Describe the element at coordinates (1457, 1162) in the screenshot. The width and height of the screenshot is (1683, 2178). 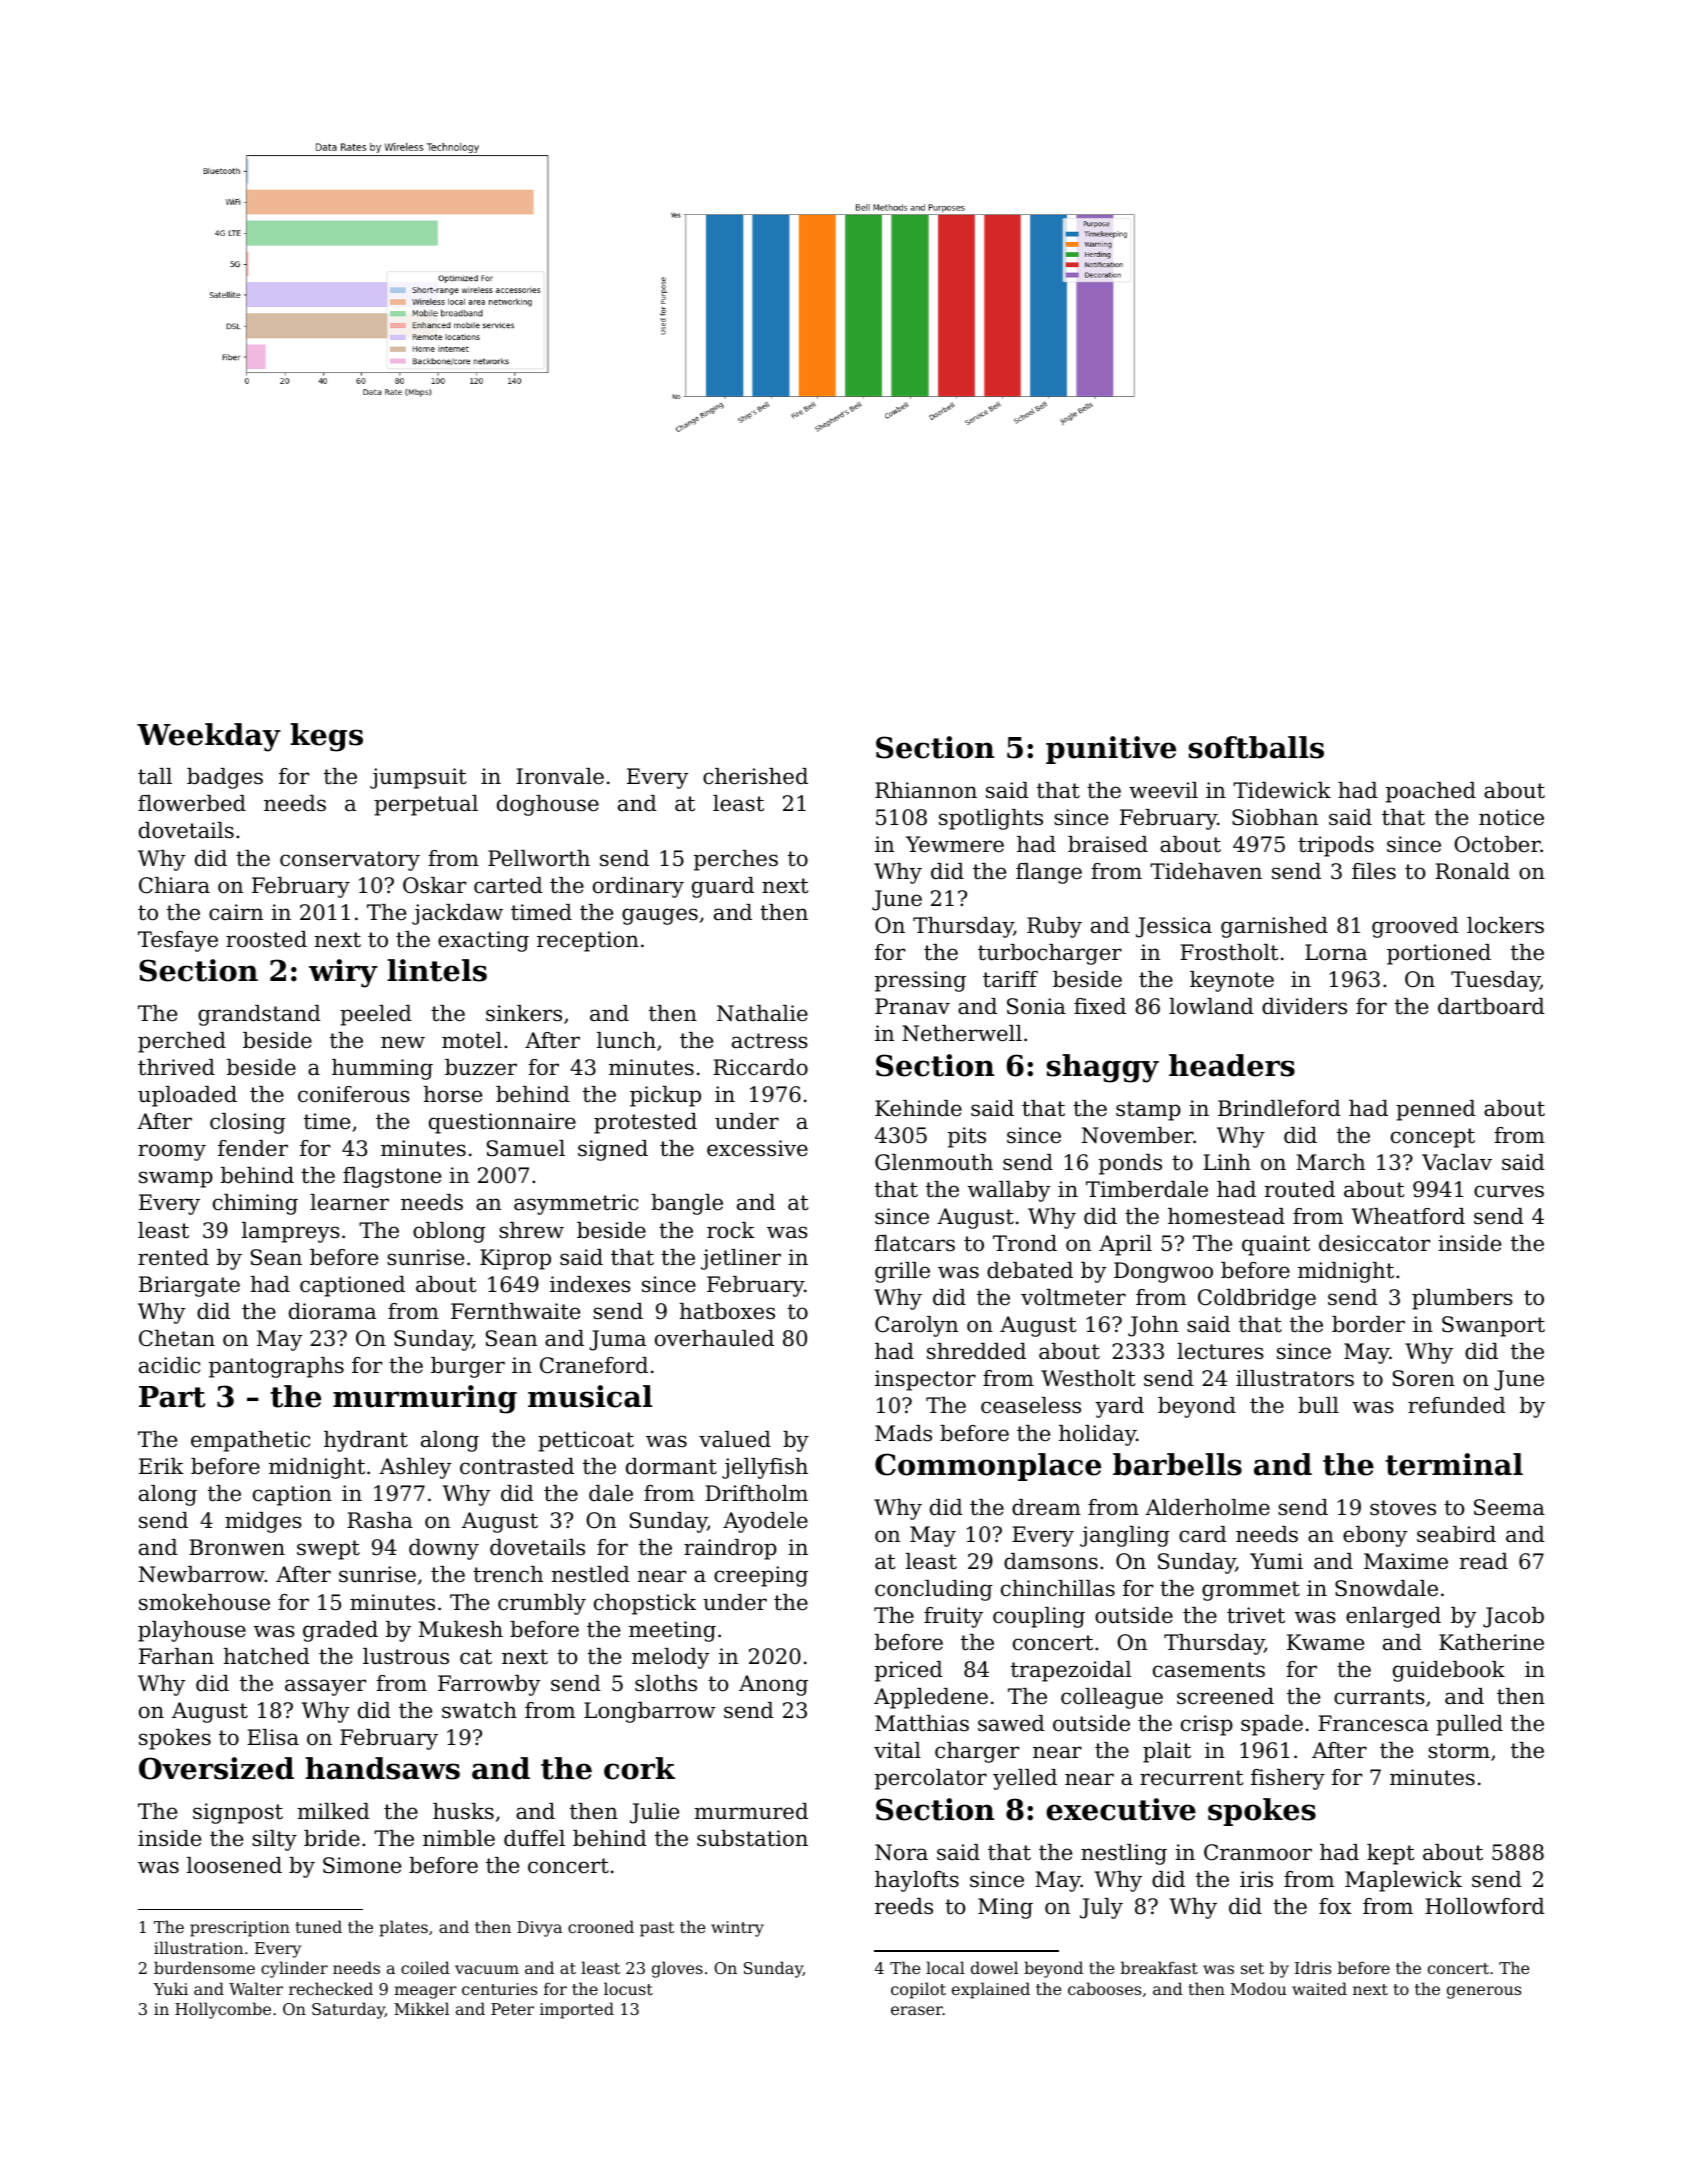
I see `Vaclav` at that location.
